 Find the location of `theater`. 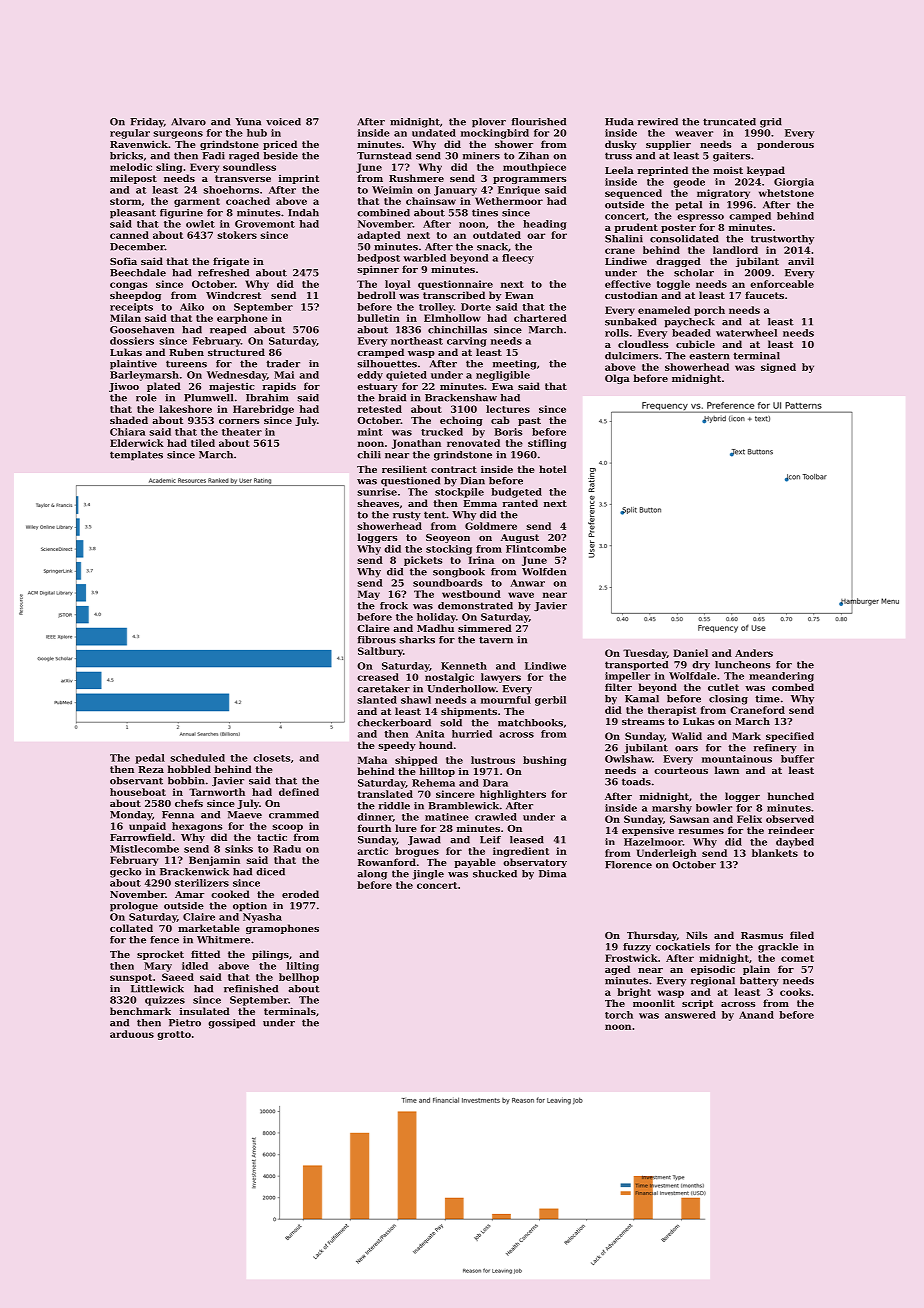

theater is located at coordinates (242, 432).
